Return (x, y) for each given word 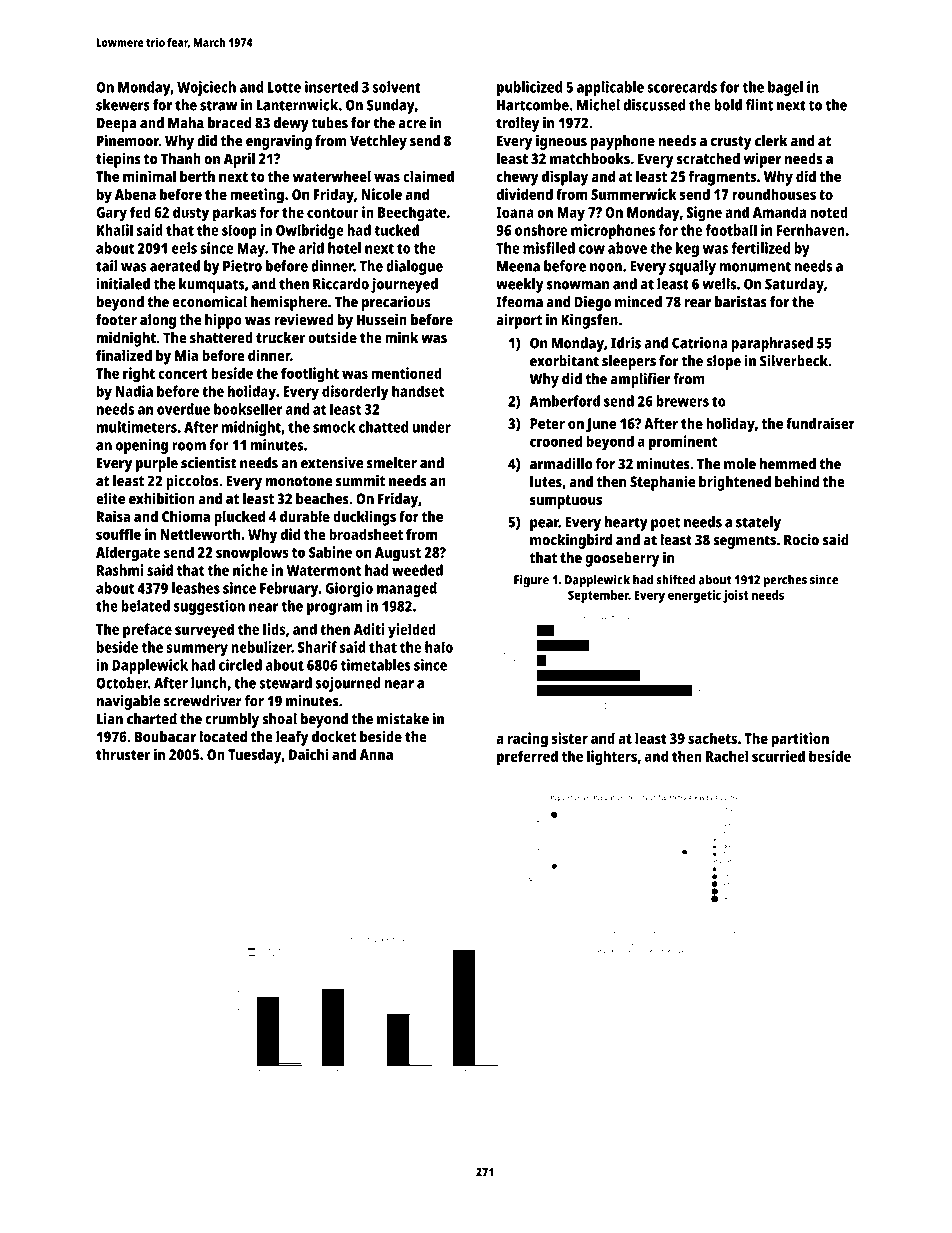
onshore (541, 230)
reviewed (304, 319)
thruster (123, 754)
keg (687, 249)
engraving (279, 142)
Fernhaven (811, 230)
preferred (527, 758)
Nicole (381, 194)
